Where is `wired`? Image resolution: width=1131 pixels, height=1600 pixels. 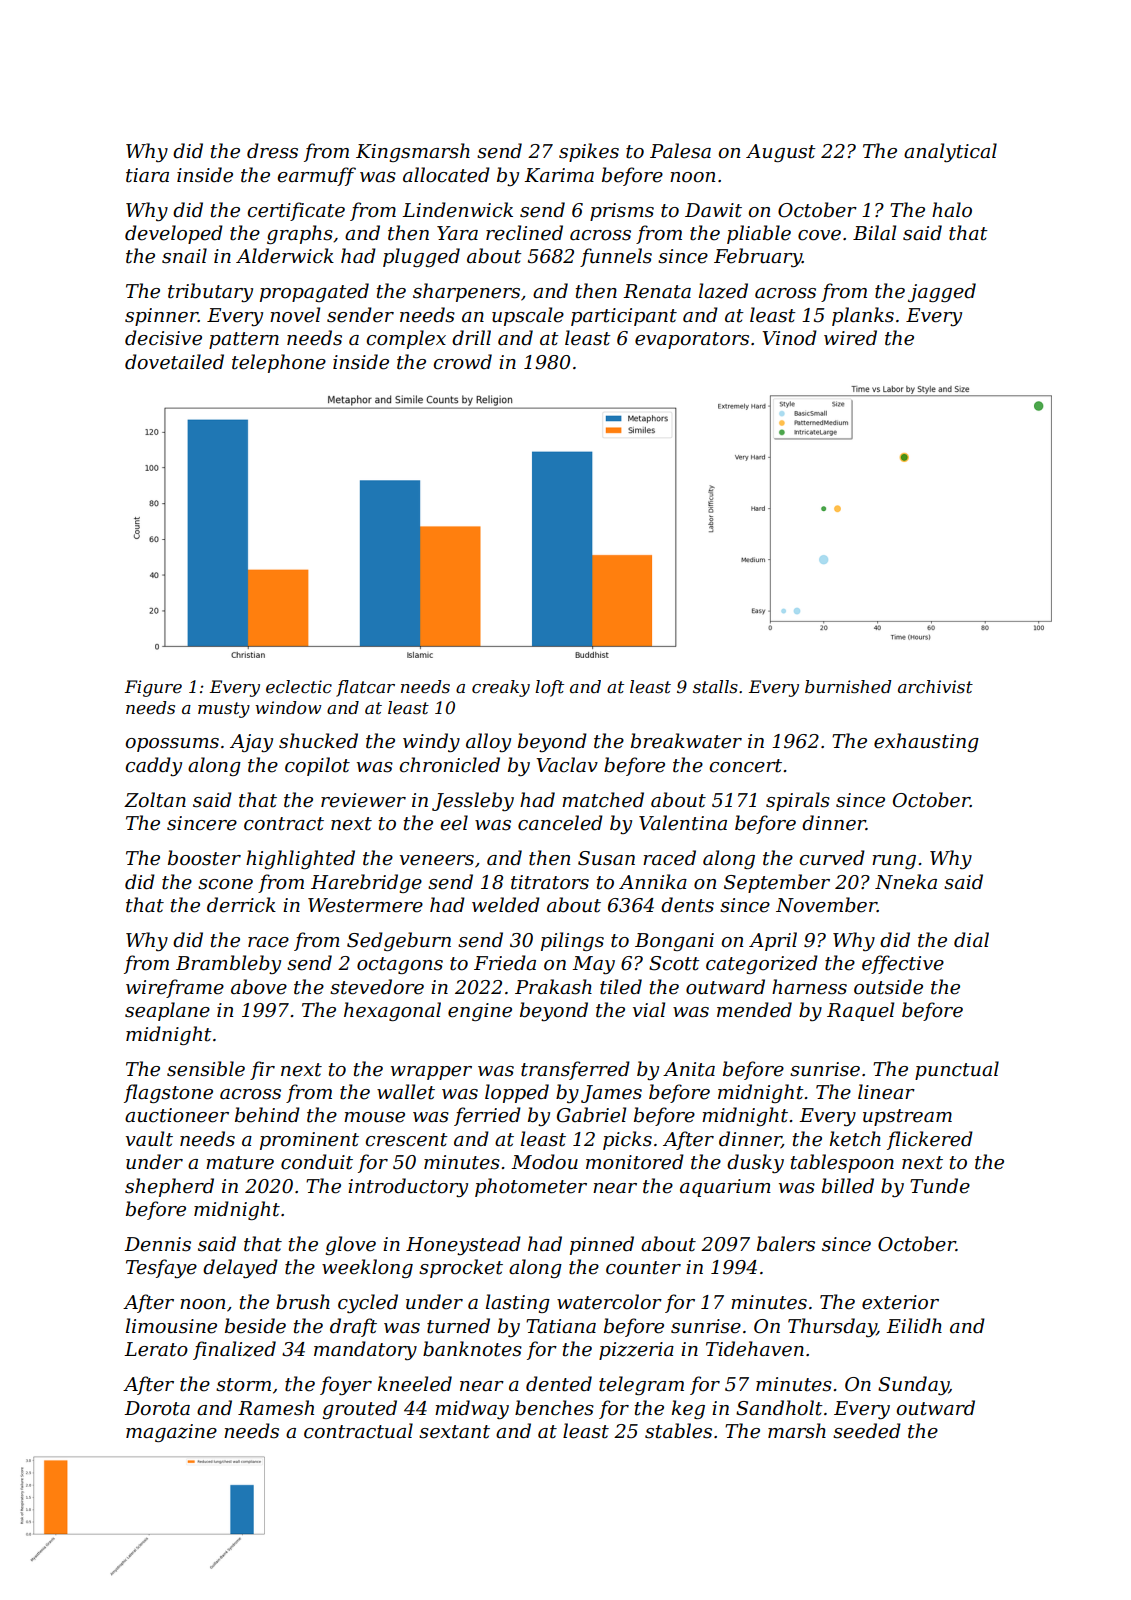 wired is located at coordinates (850, 338).
